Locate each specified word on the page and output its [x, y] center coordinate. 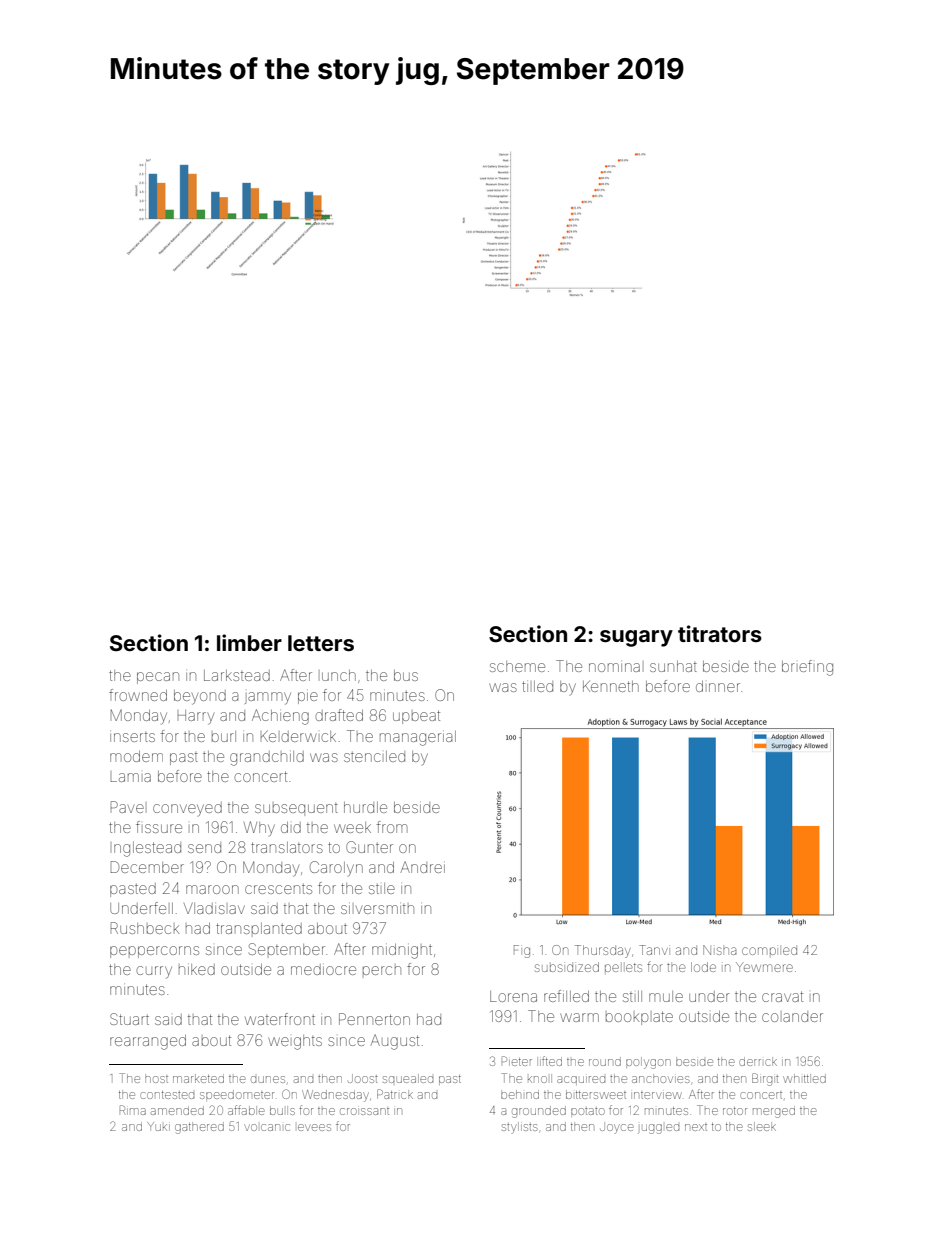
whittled [804, 1078]
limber [249, 642]
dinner [718, 686]
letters [321, 643]
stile [382, 888]
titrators [720, 633]
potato [588, 1111]
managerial [418, 738]
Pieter [517, 1061]
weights [295, 1042]
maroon [212, 889]
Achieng [280, 717]
